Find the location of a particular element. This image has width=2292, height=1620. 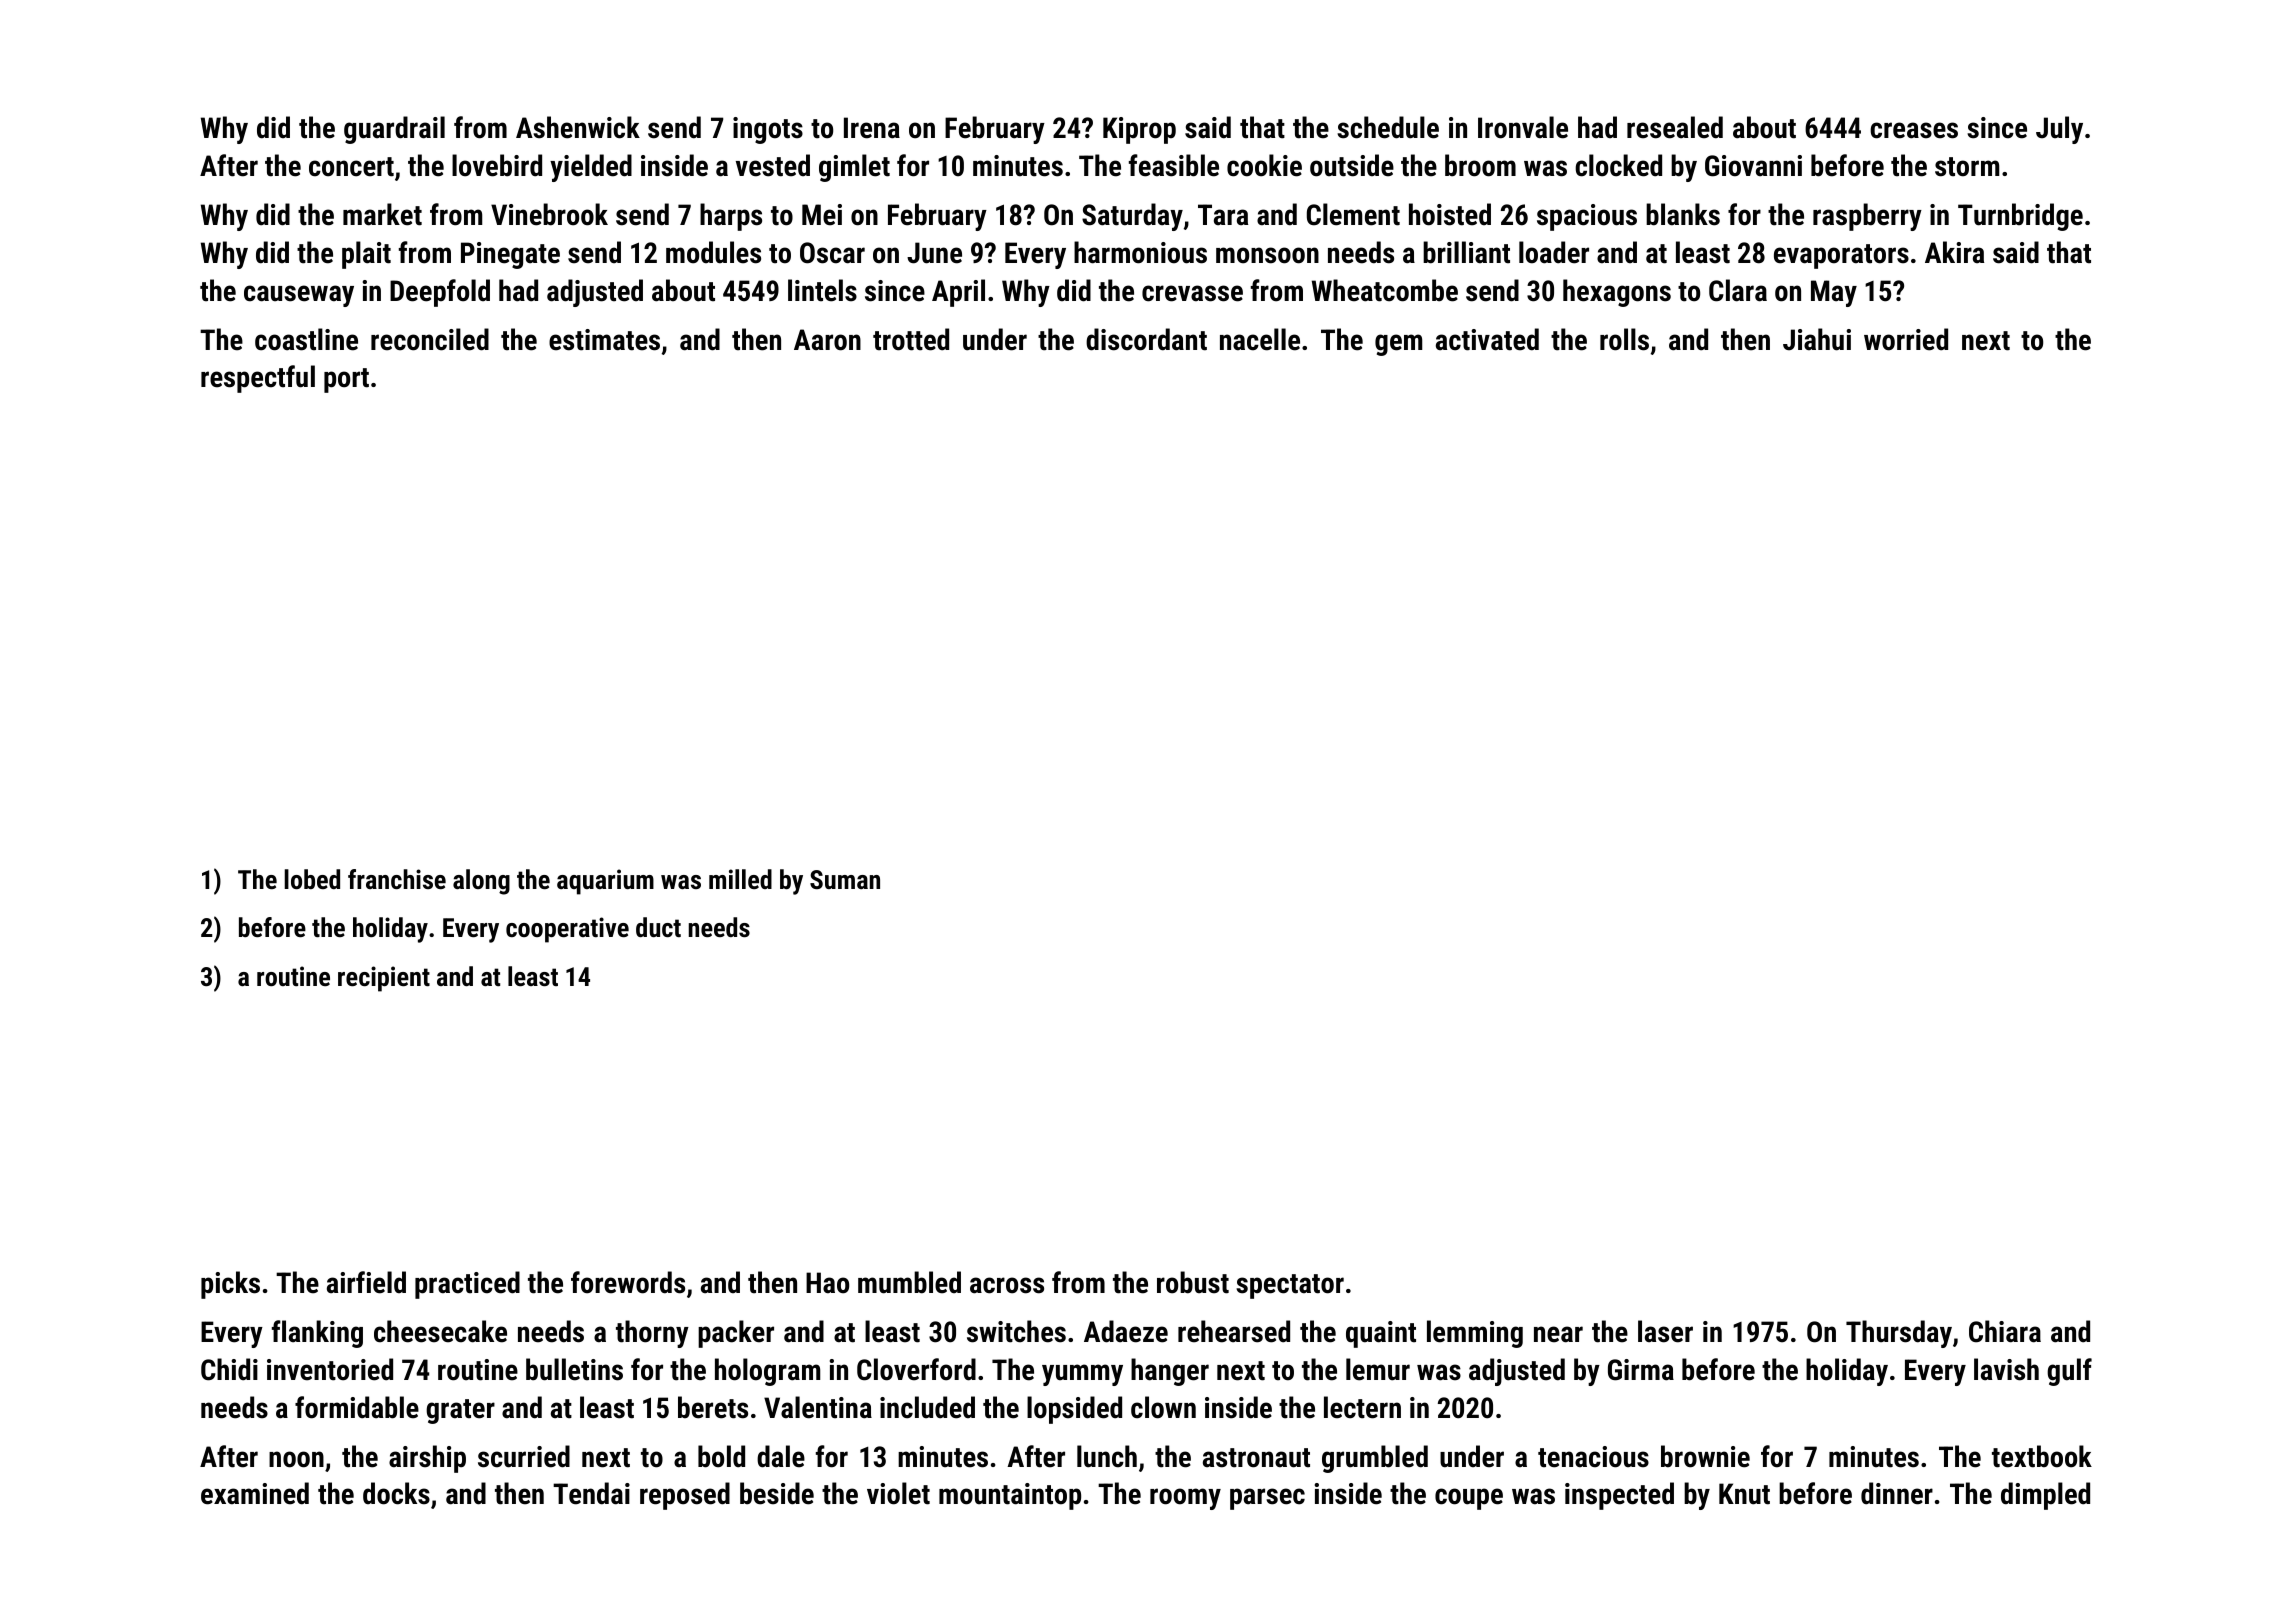

airfield is located at coordinates (366, 1282).
